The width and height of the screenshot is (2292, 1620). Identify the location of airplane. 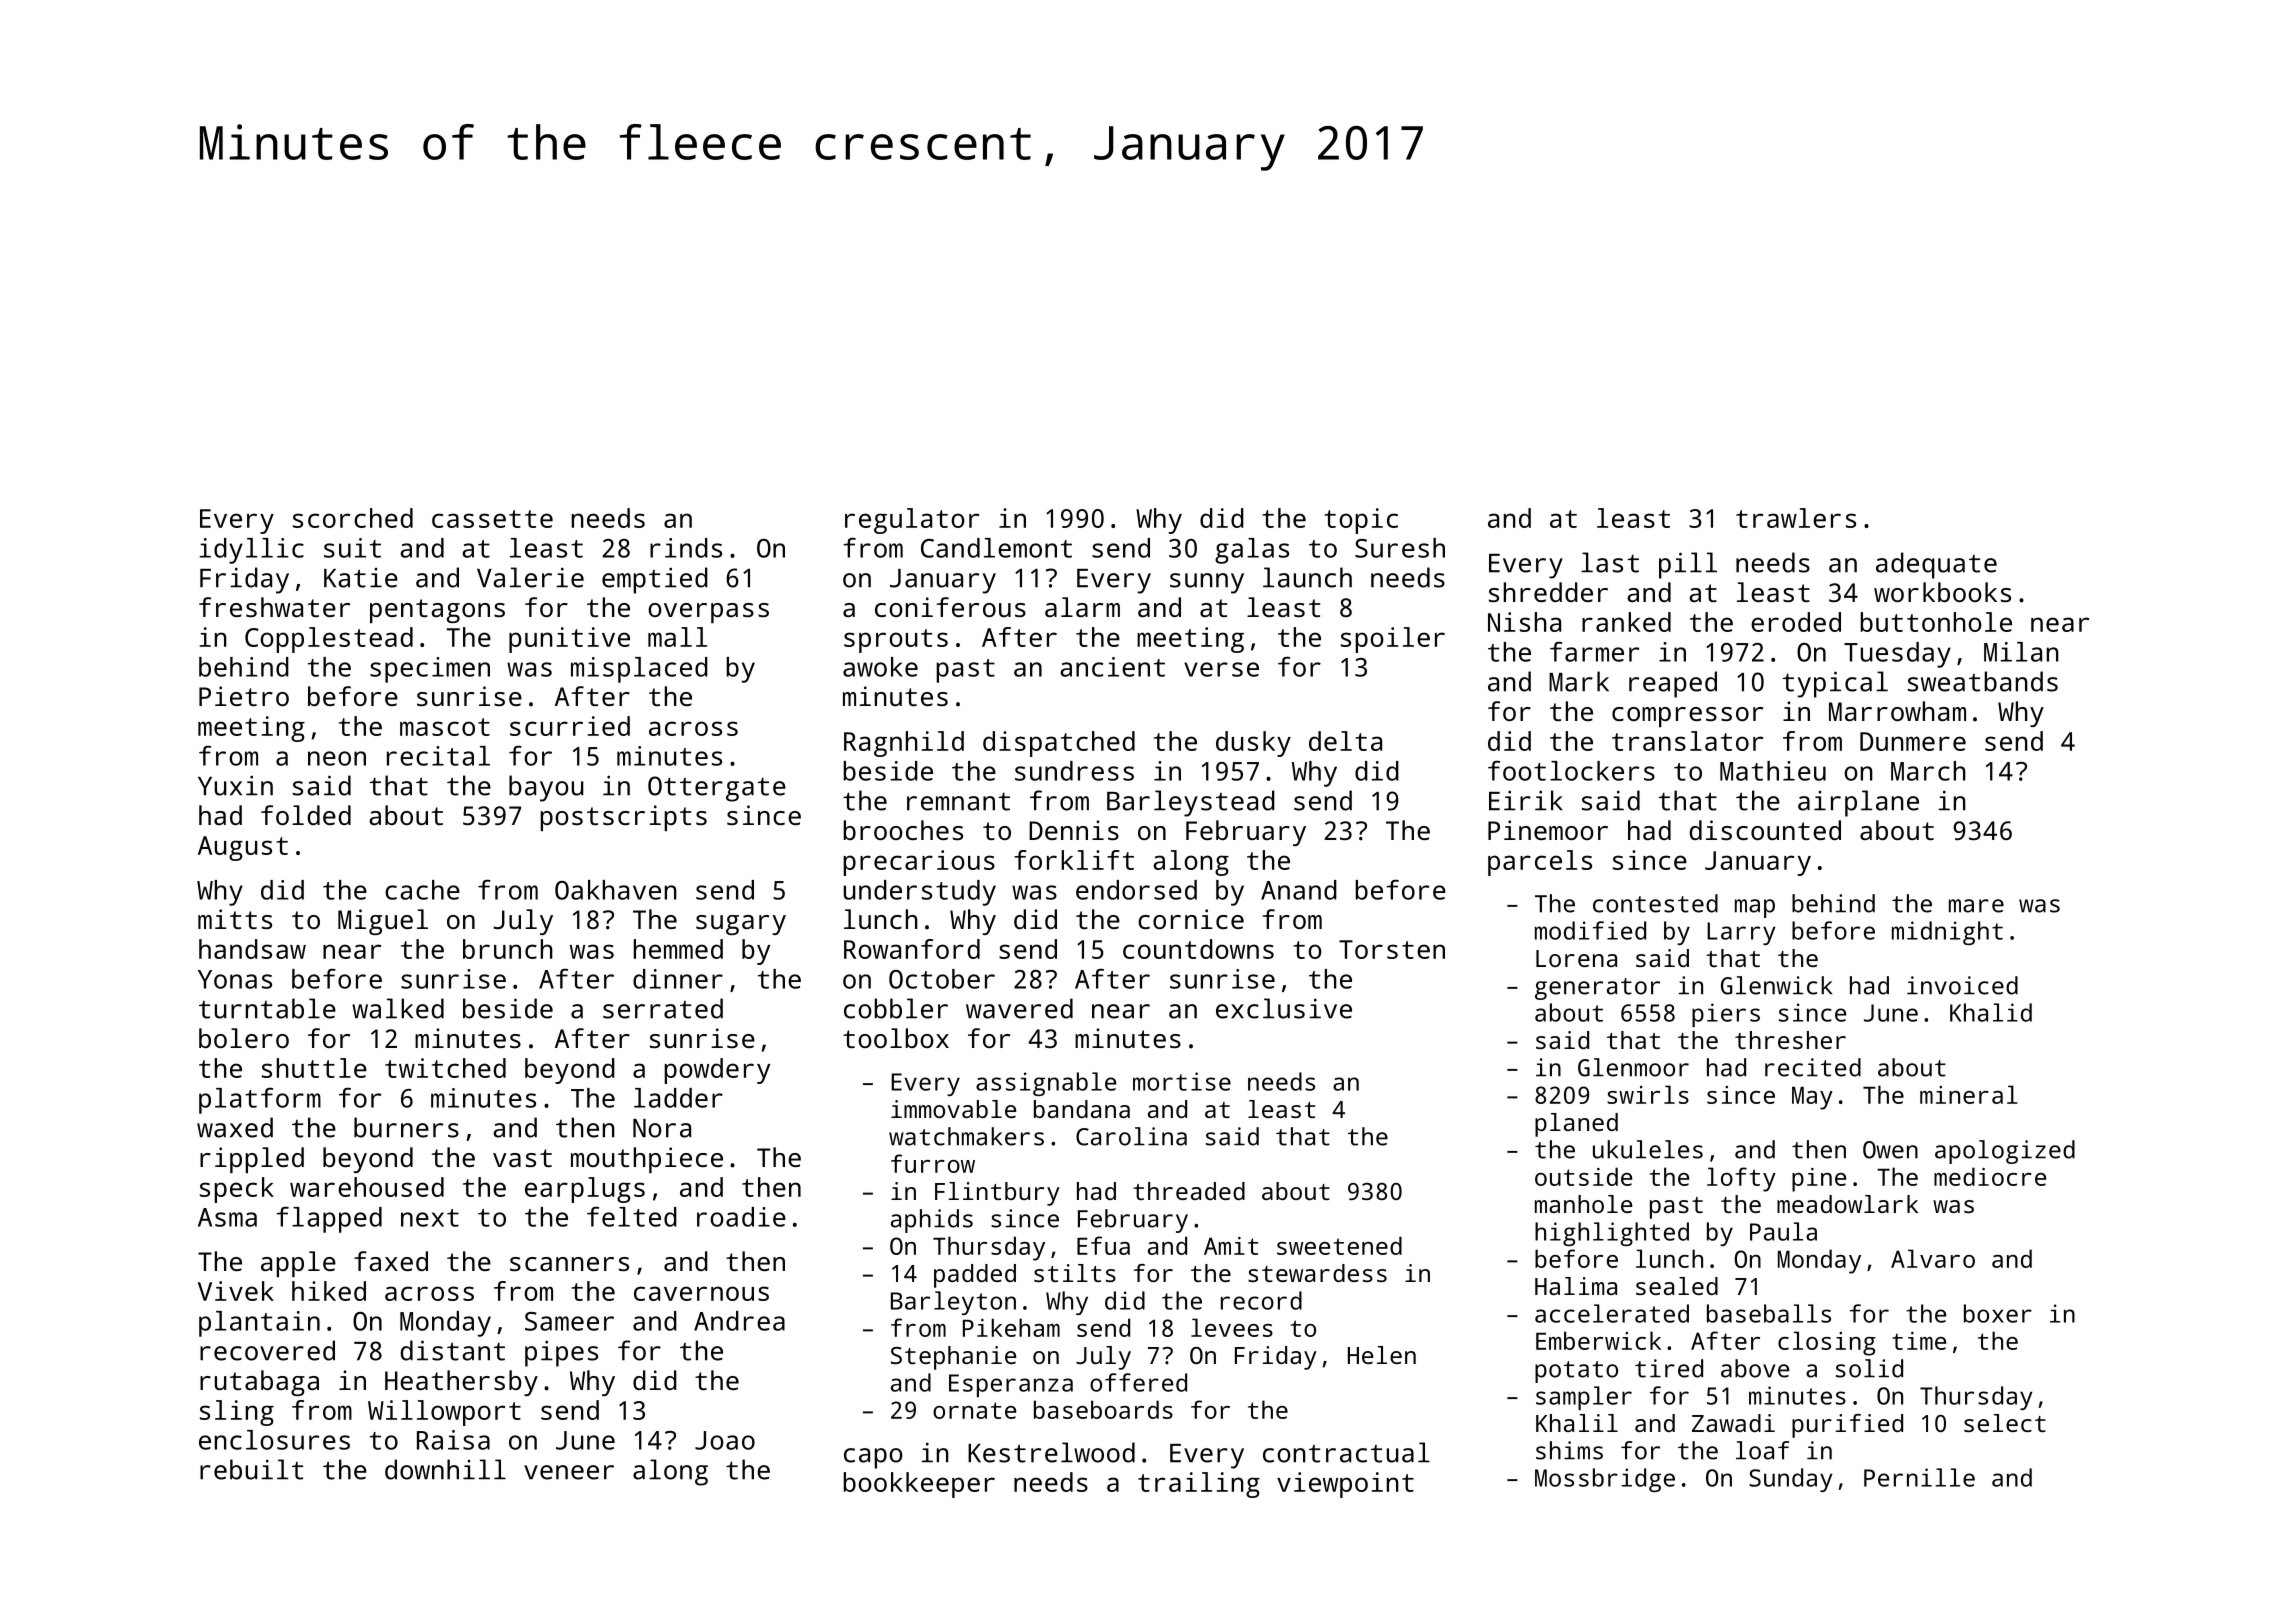
(1858, 803).
